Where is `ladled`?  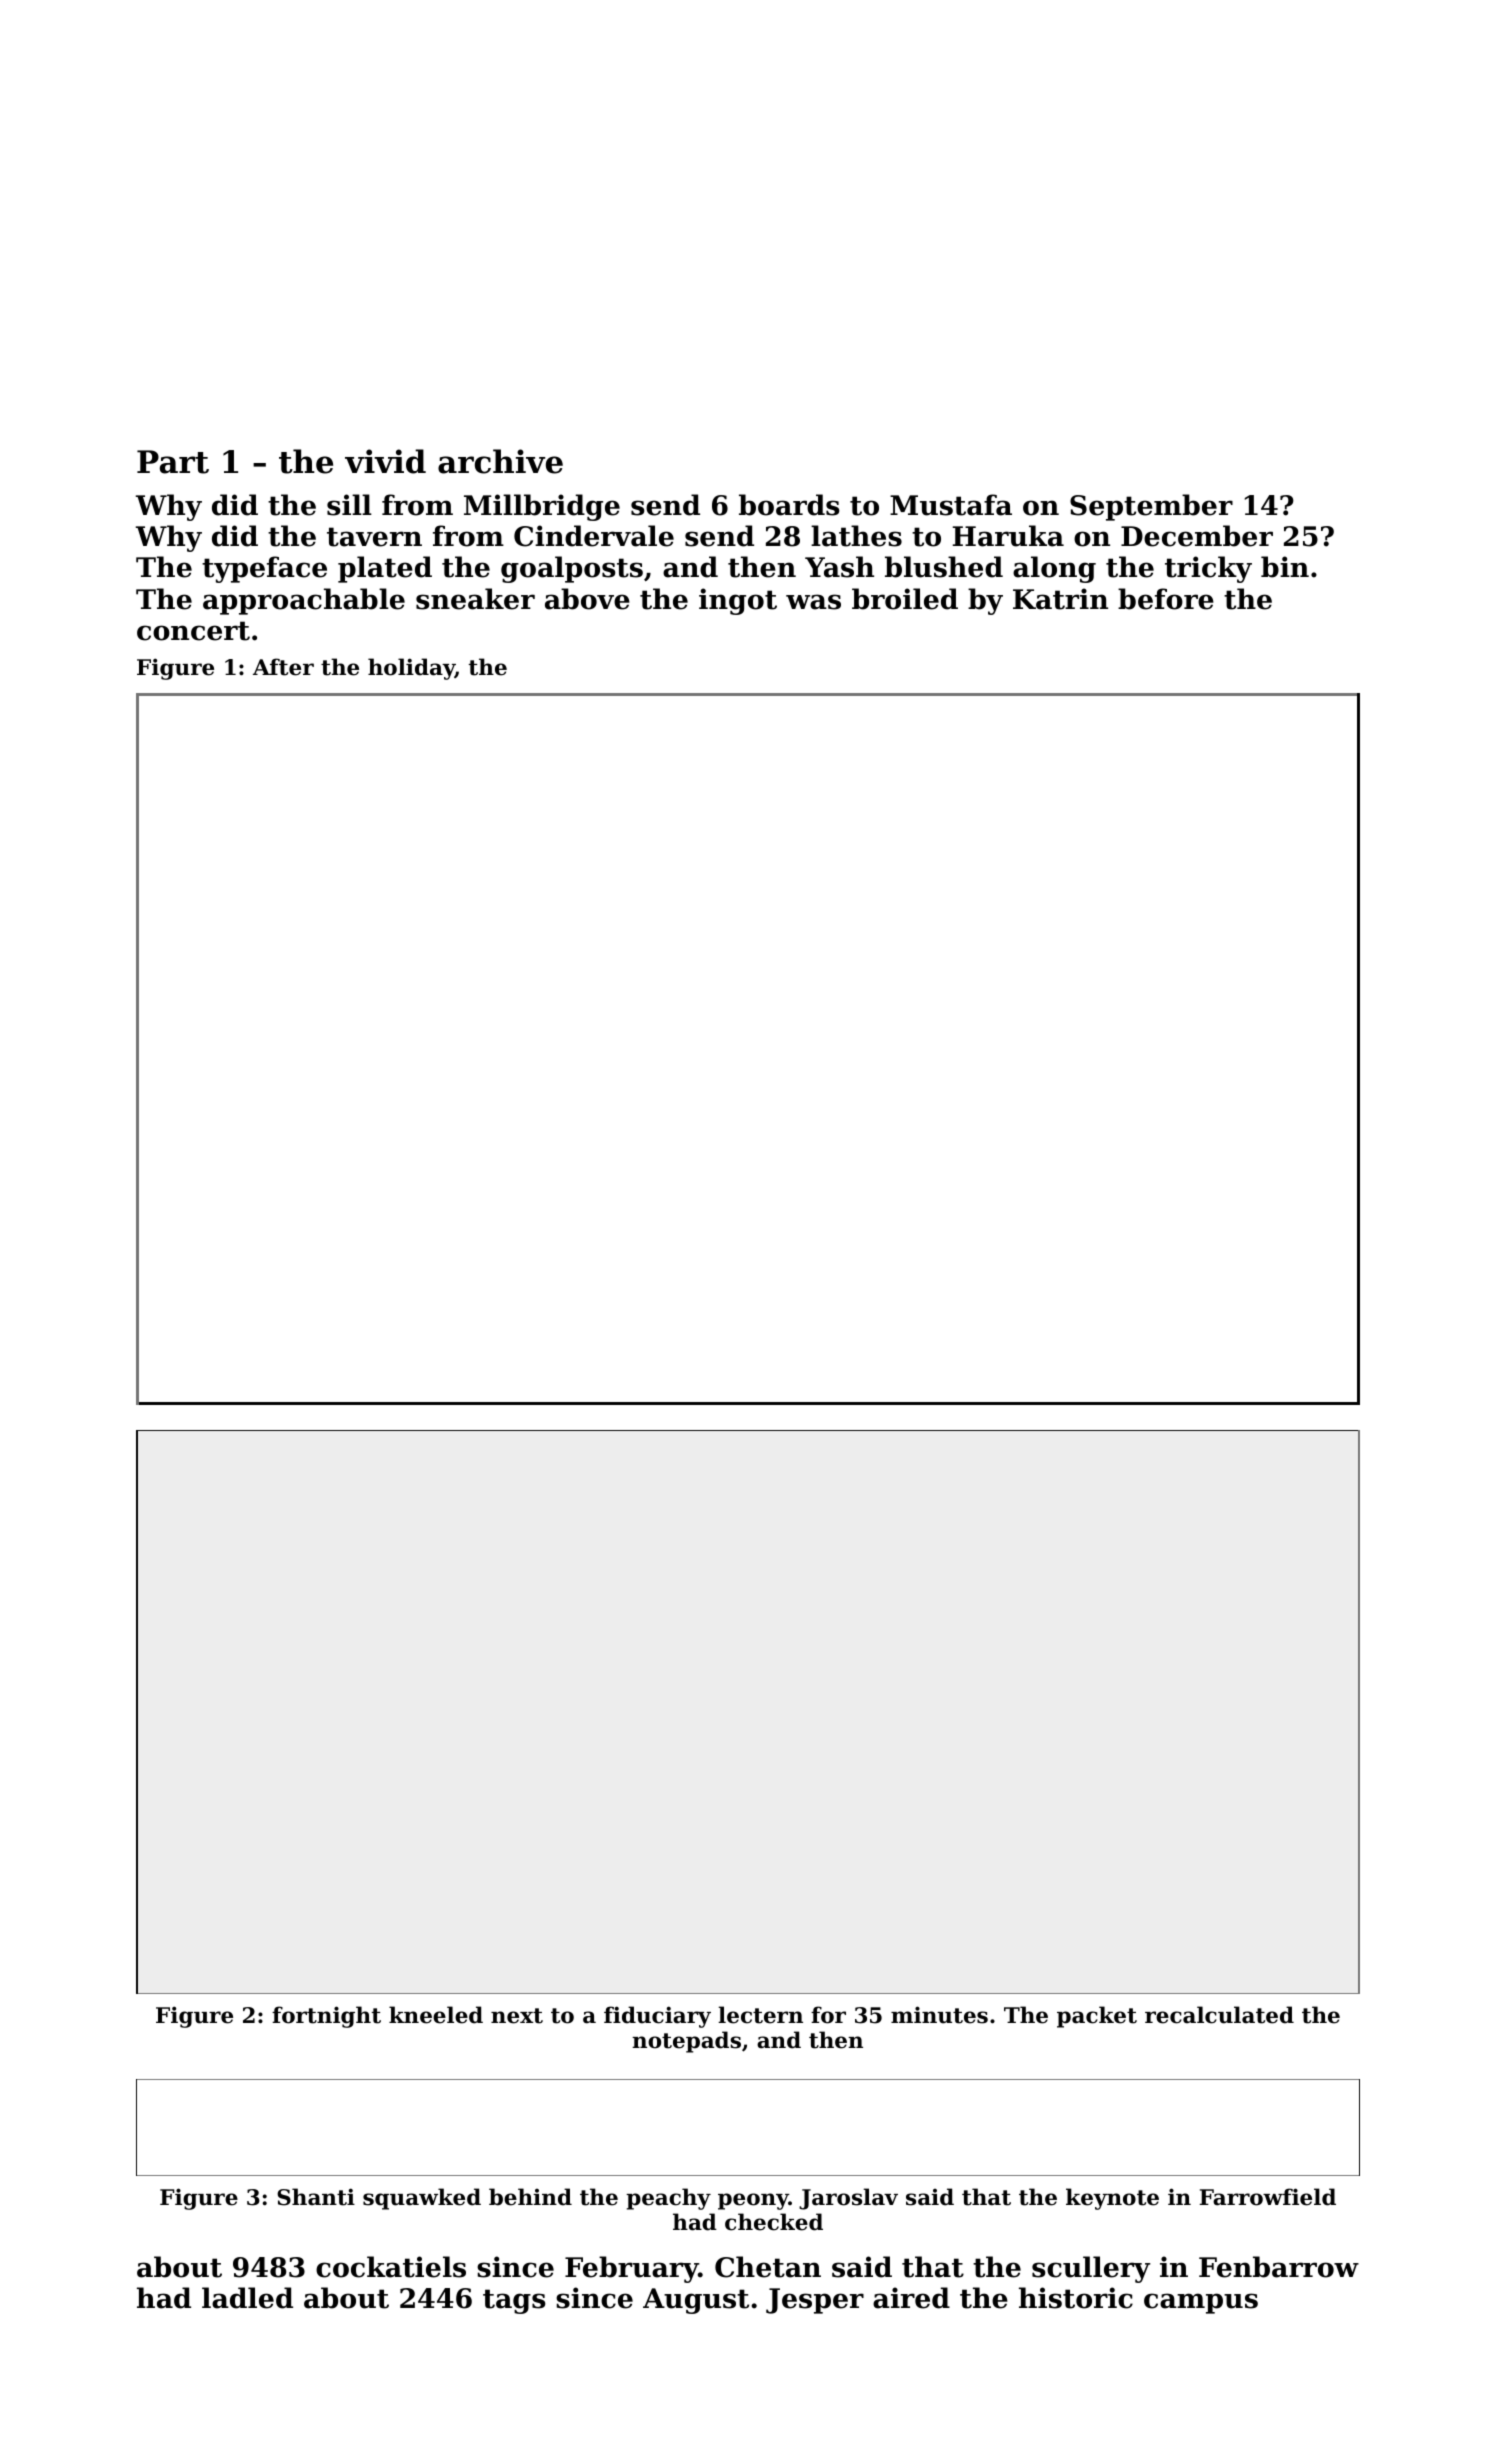 ladled is located at coordinates (247, 2298).
